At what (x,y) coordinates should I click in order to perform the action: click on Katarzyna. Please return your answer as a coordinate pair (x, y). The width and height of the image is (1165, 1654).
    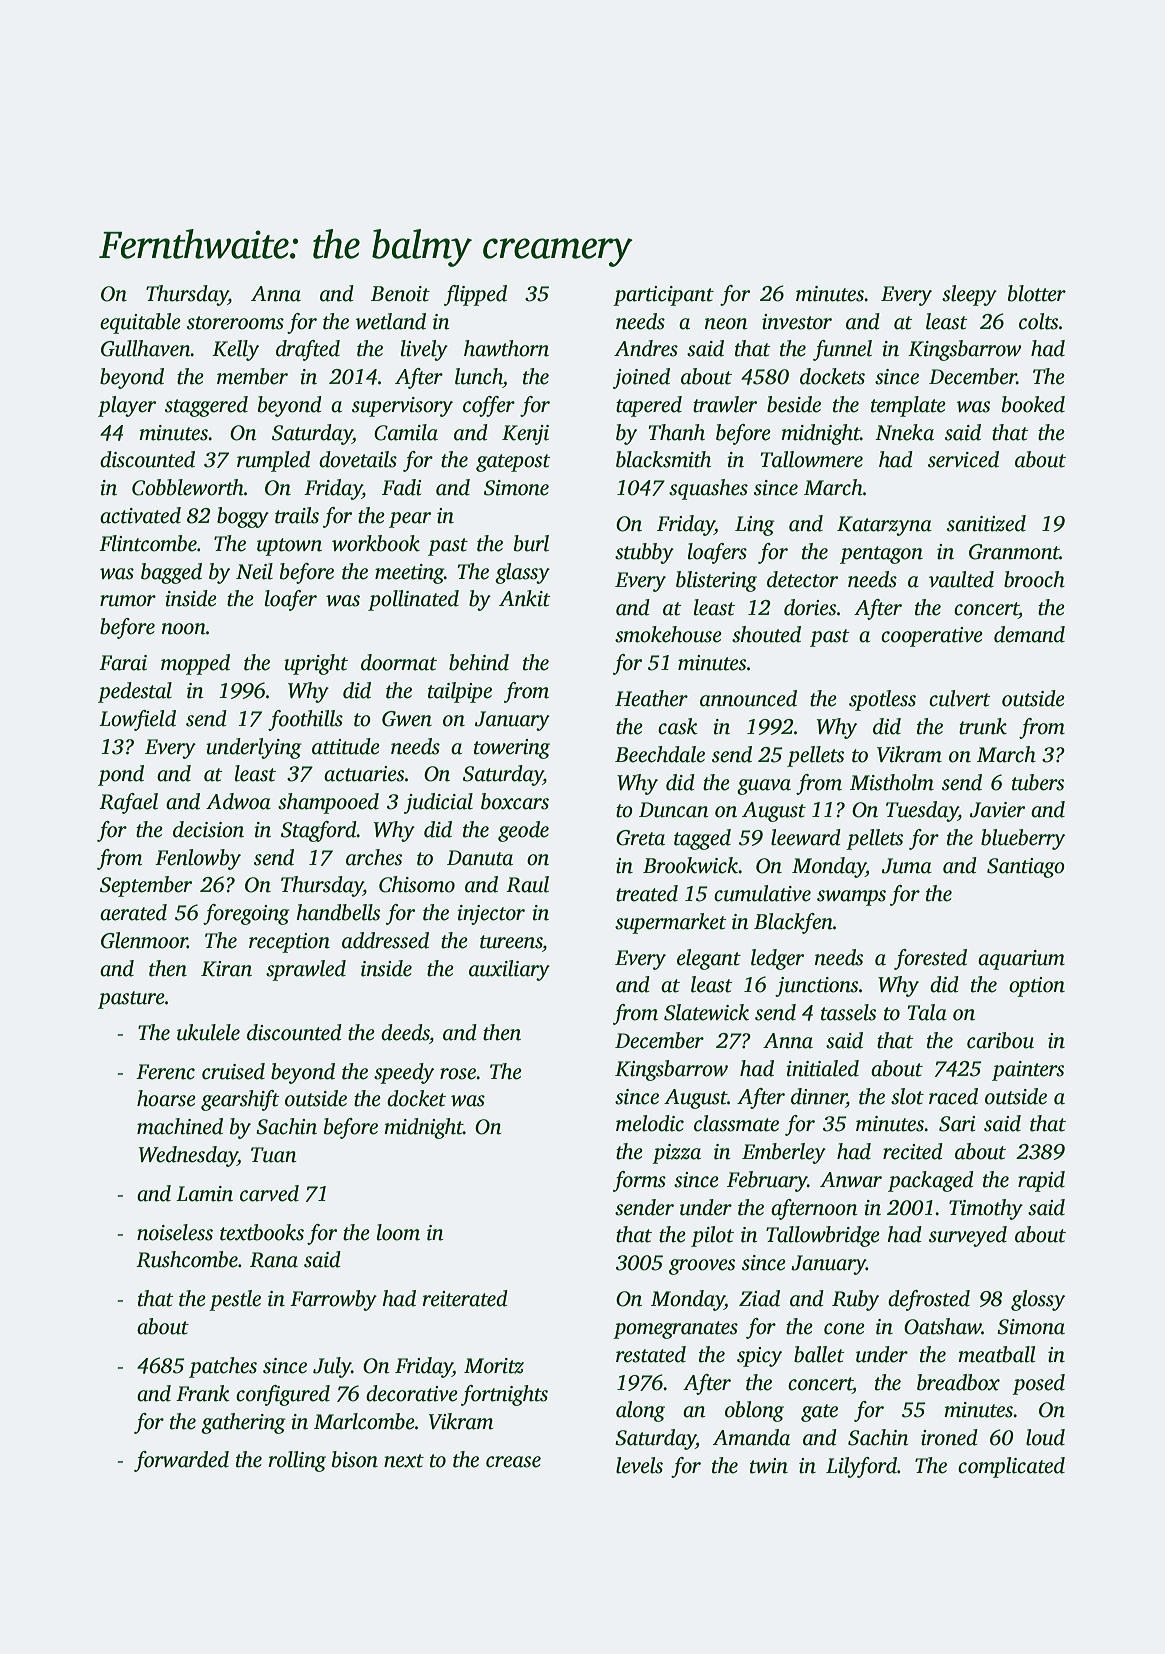
    Looking at the image, I should click on (884, 526).
